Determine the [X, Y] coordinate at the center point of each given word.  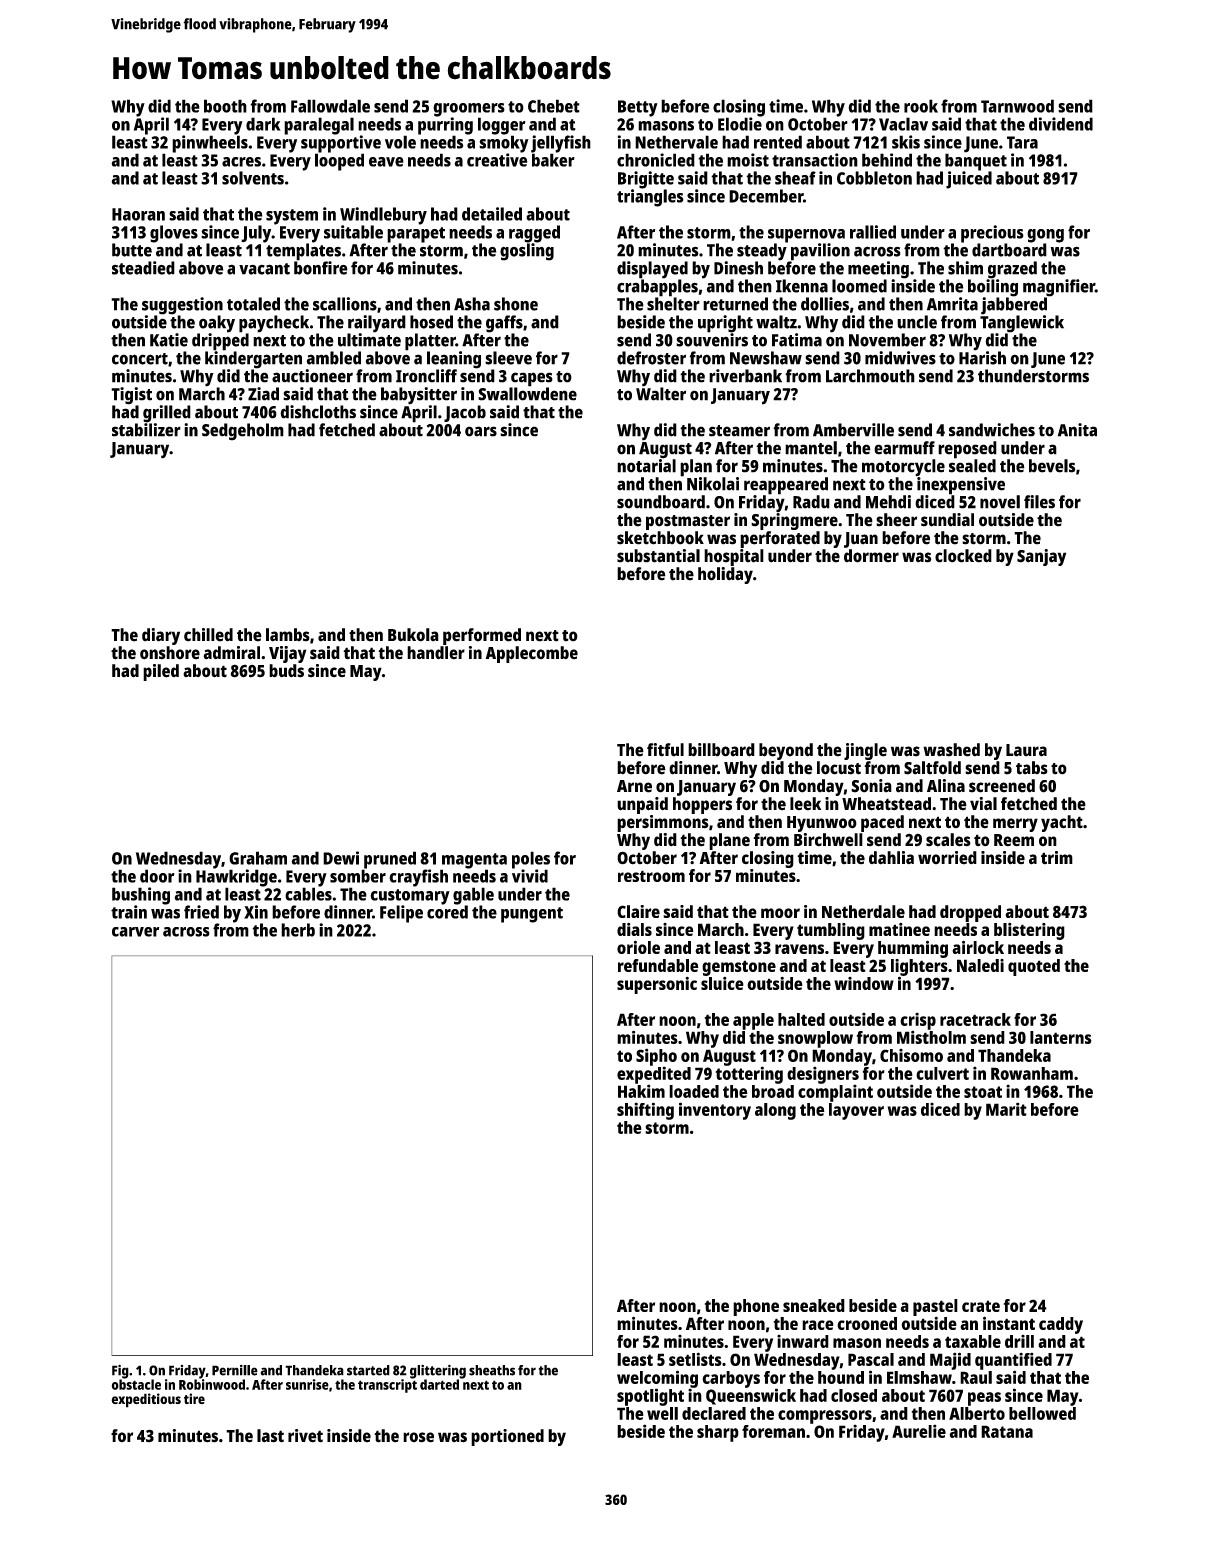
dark [263, 124]
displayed [652, 270]
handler [436, 653]
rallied [873, 232]
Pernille [235, 1370]
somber [358, 876]
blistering [1029, 931]
